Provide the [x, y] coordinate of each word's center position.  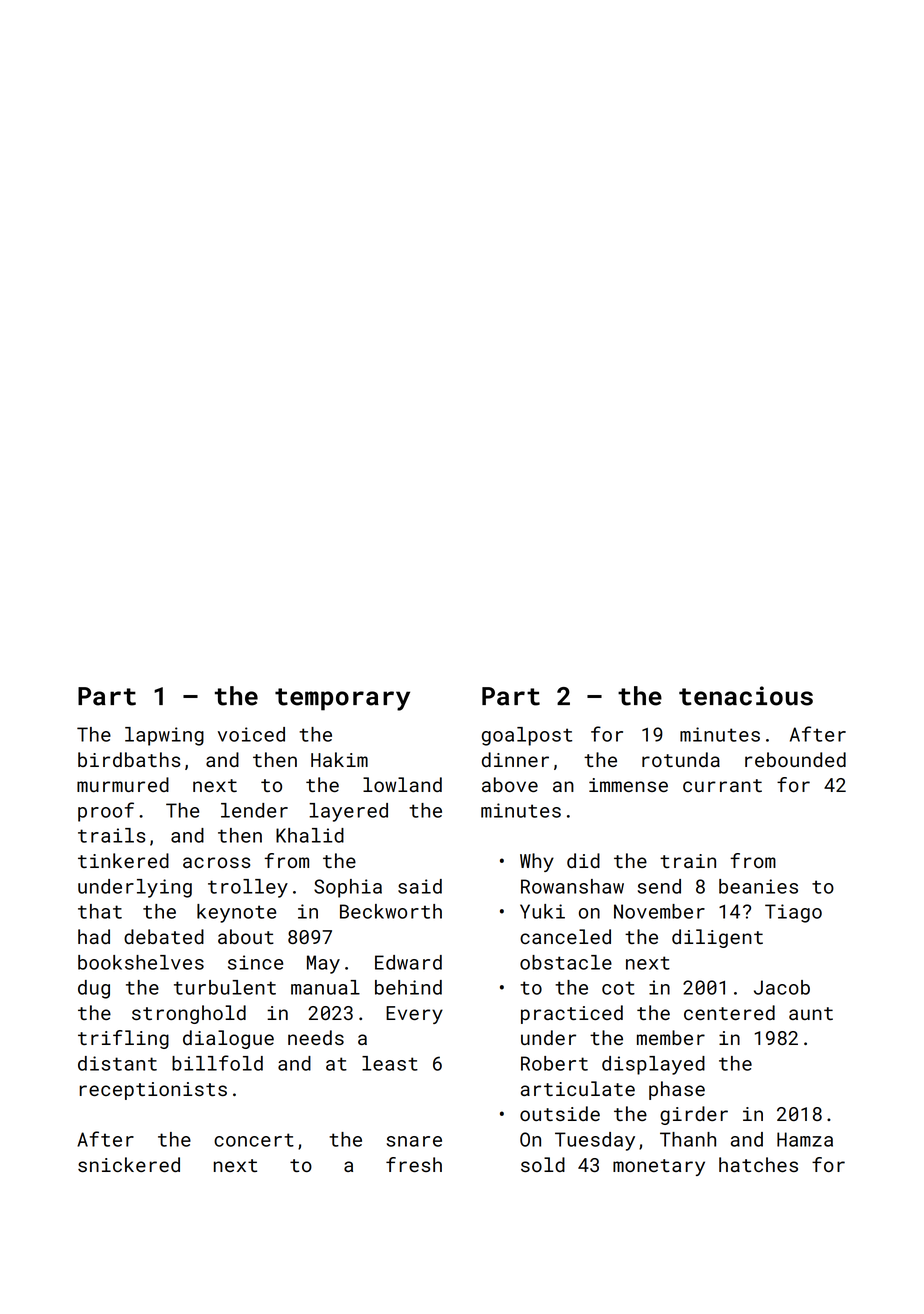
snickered [129, 1164]
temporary [342, 699]
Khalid [310, 835]
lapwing [164, 736]
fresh [414, 1164]
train [688, 861]
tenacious [746, 696]
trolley [248, 888]
